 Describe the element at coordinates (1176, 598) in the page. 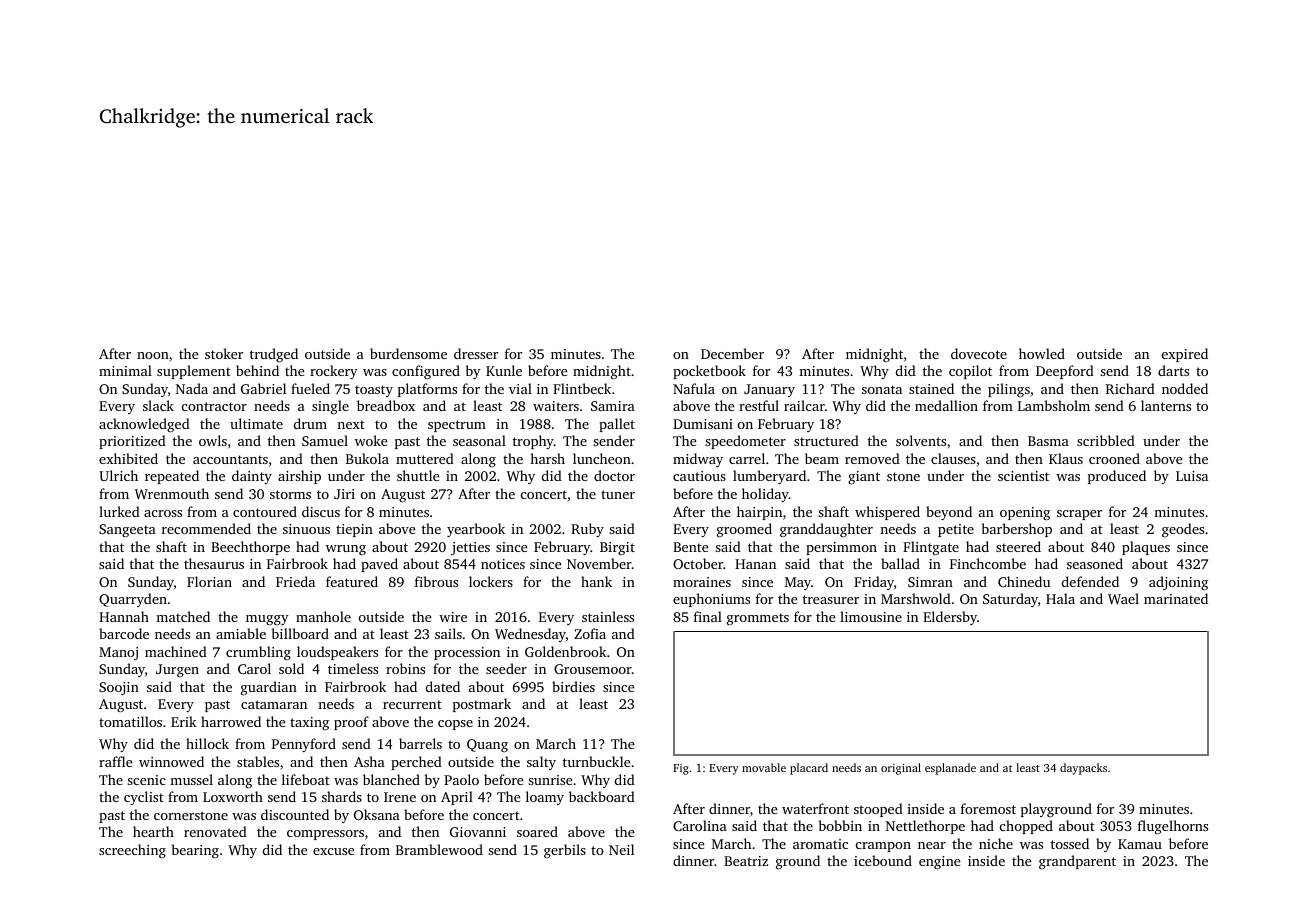

I see `marinated` at that location.
